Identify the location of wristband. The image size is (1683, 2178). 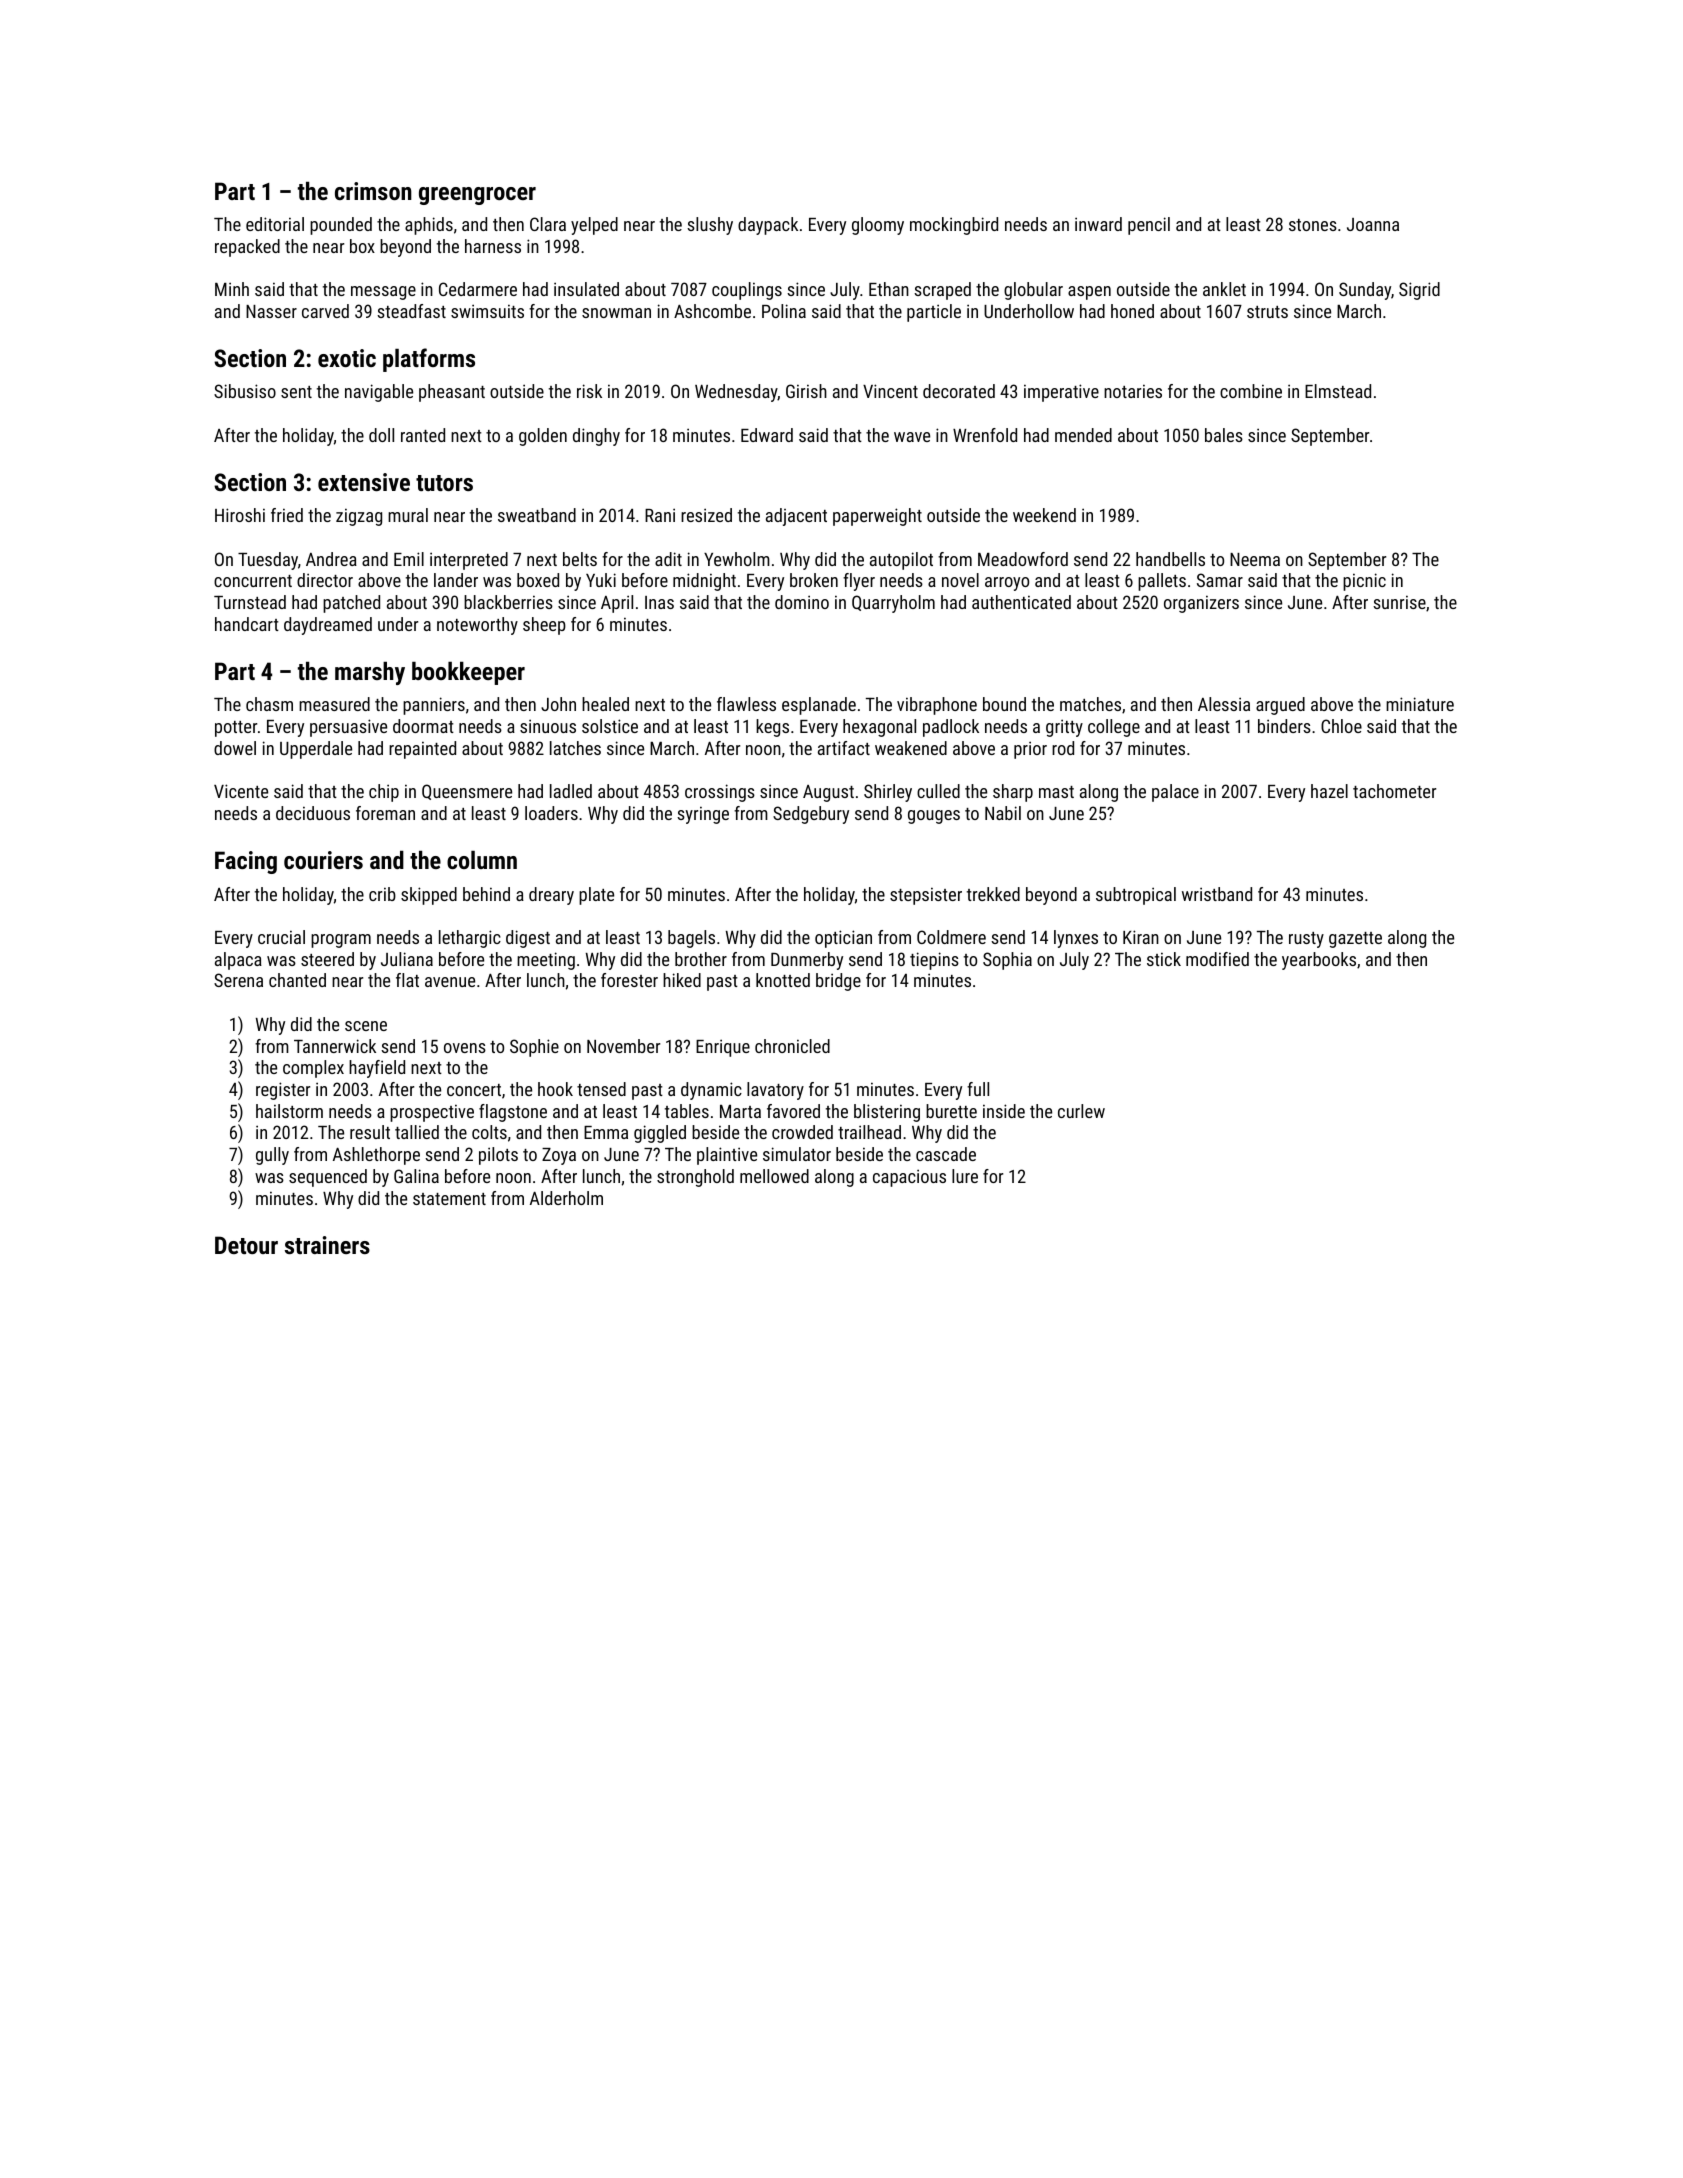
(1217, 894).
